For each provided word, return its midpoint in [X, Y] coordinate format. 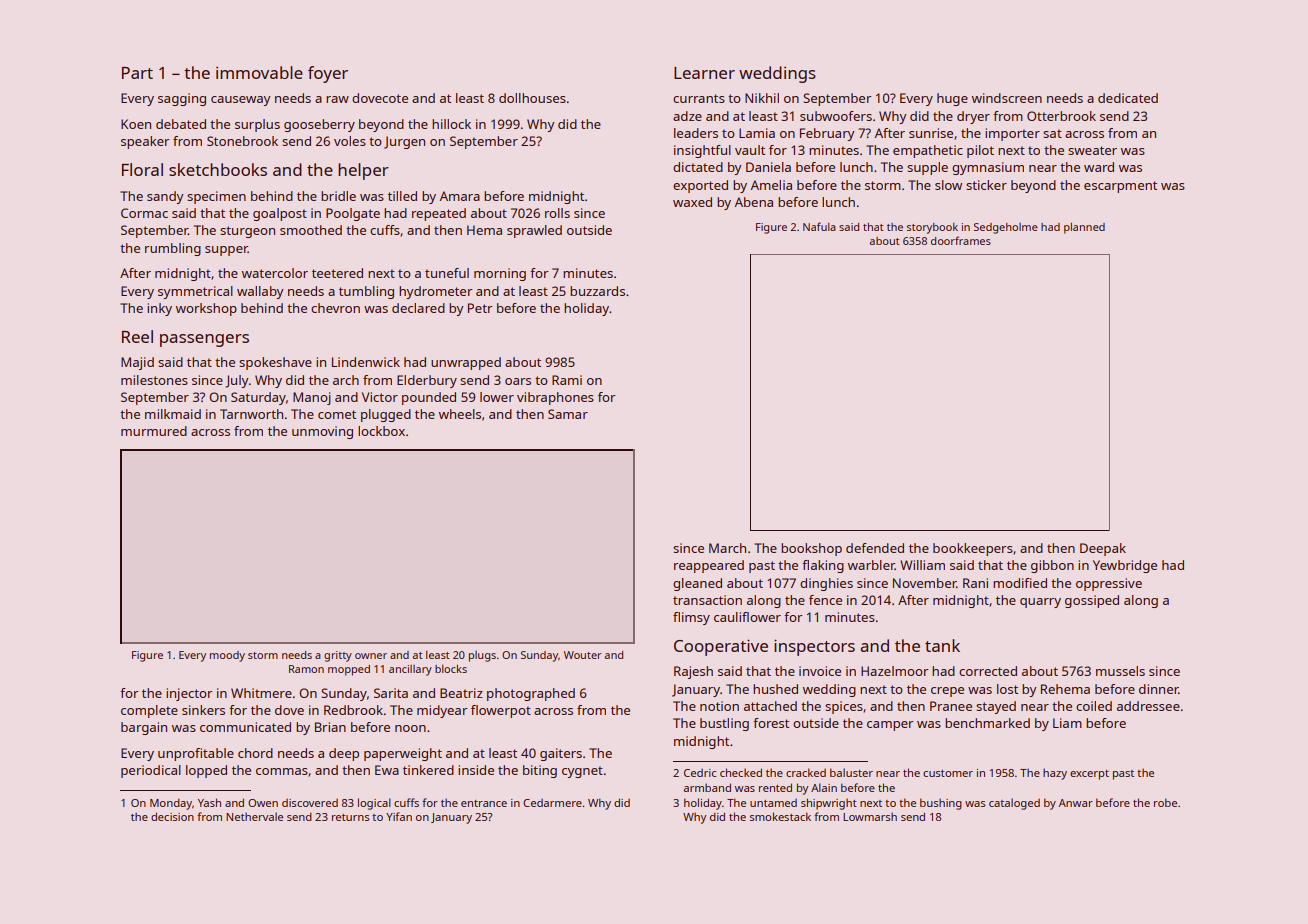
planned [1084, 228]
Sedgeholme [1006, 228]
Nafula [819, 226]
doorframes [961, 240]
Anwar [1075, 803]
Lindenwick [366, 362]
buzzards [597, 291]
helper [363, 171]
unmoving [322, 432]
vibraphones [555, 398]
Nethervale [254, 816]
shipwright [829, 804]
